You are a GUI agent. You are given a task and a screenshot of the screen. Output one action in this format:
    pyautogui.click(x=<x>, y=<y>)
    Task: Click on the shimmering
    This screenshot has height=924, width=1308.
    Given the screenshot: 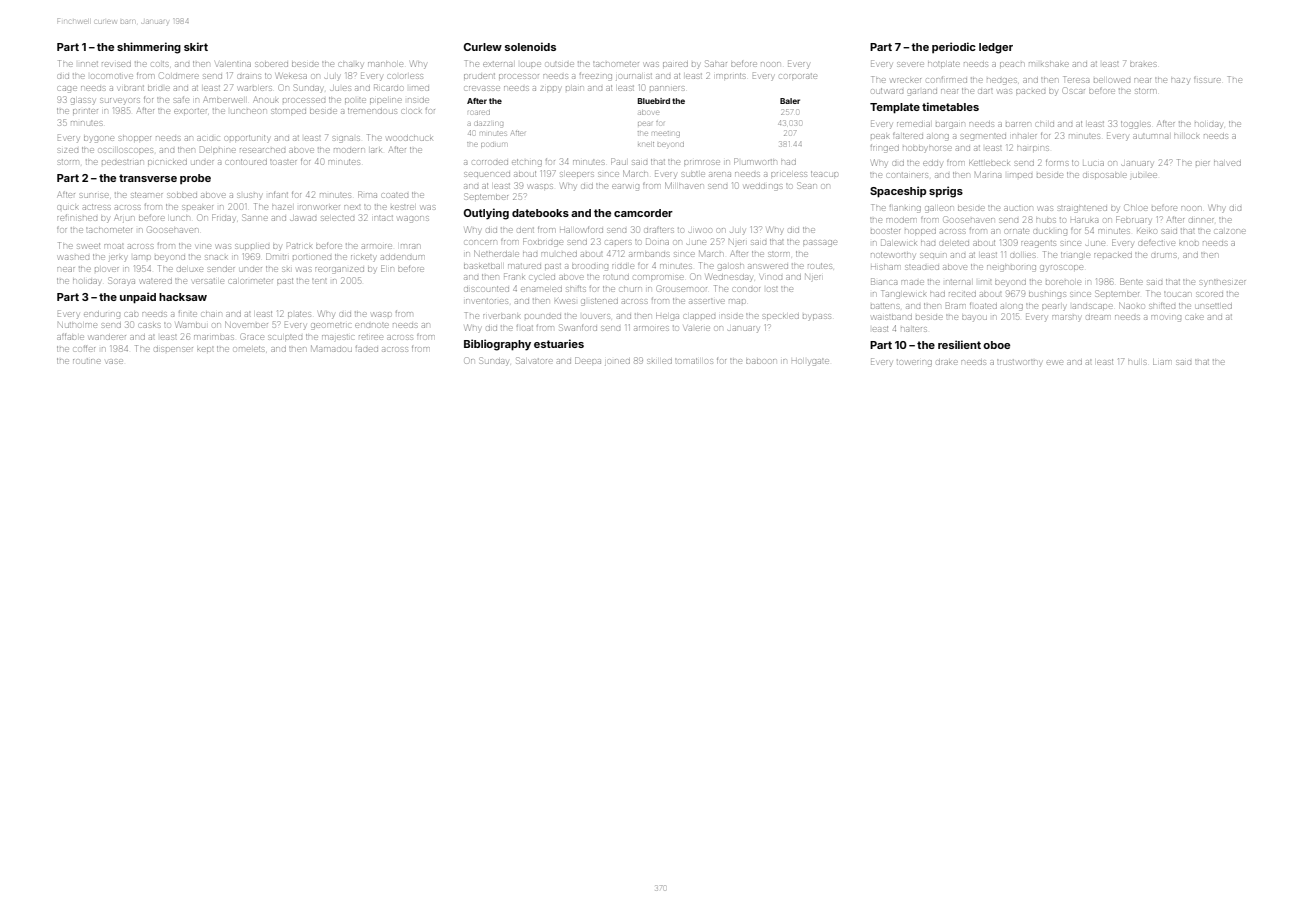 What is the action you would take?
    pyautogui.click(x=149, y=48)
